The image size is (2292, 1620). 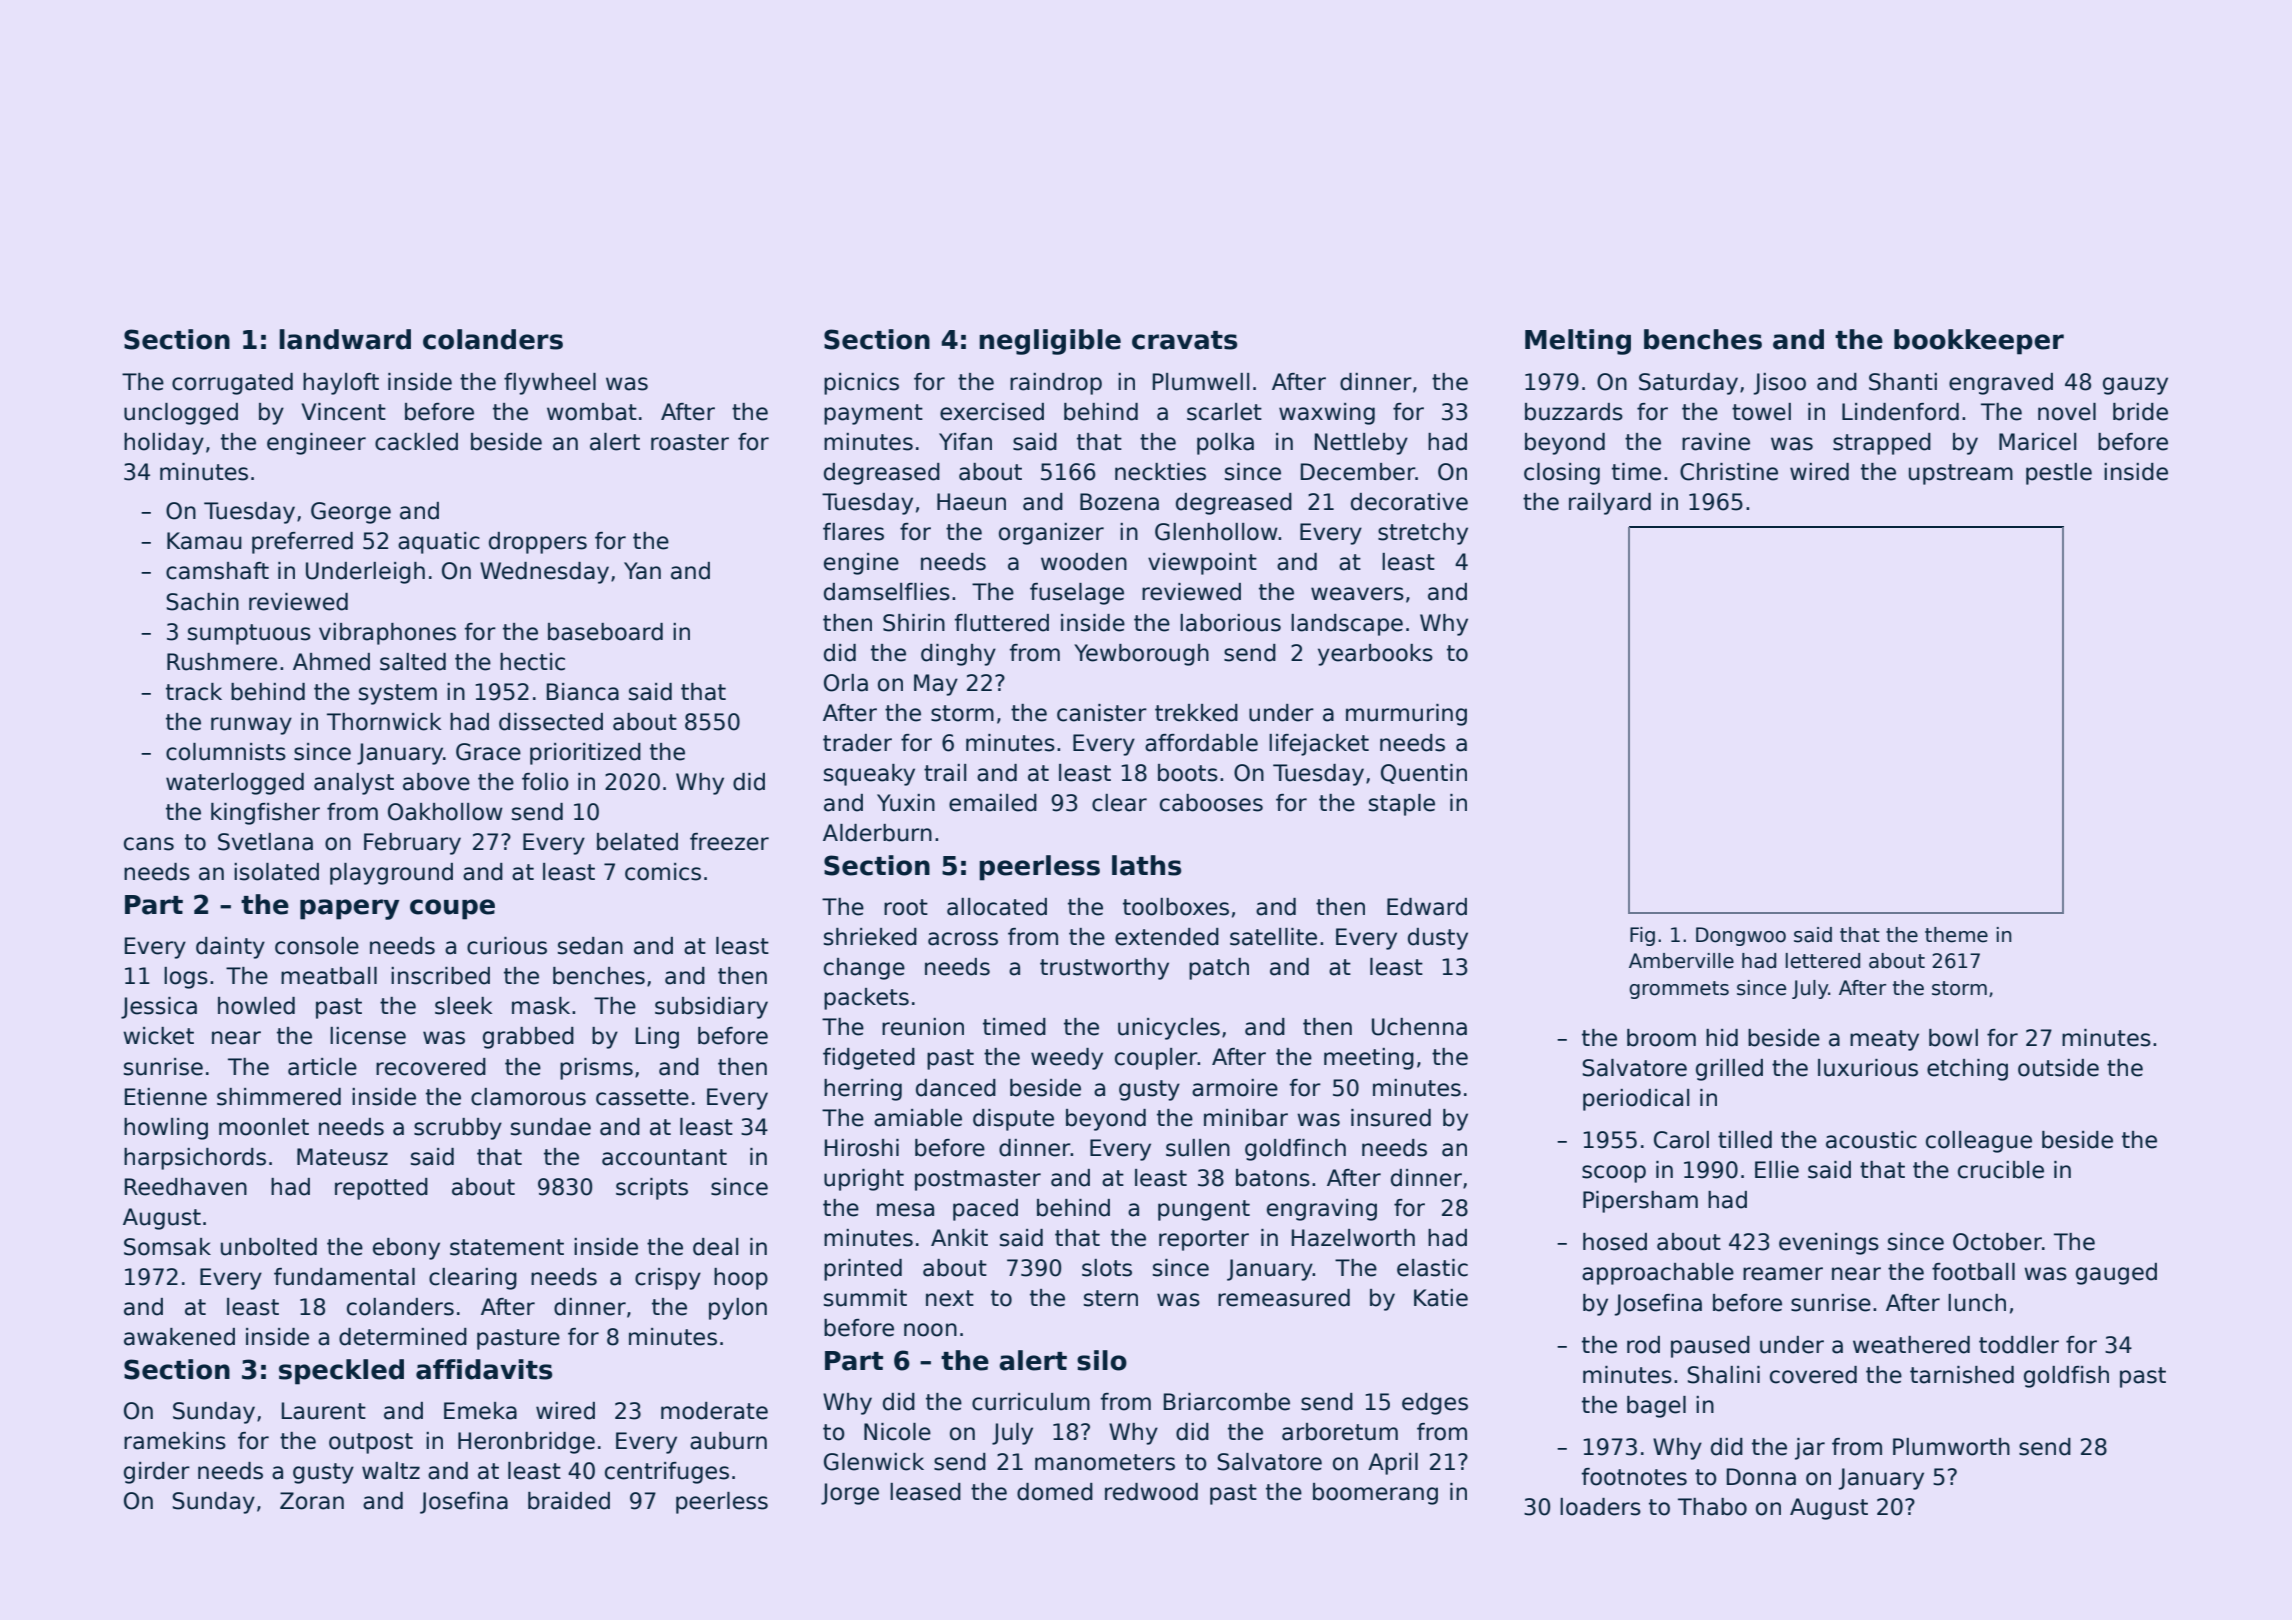 What do you see at coordinates (1951, 1447) in the screenshot?
I see `Plumworth` at bounding box center [1951, 1447].
